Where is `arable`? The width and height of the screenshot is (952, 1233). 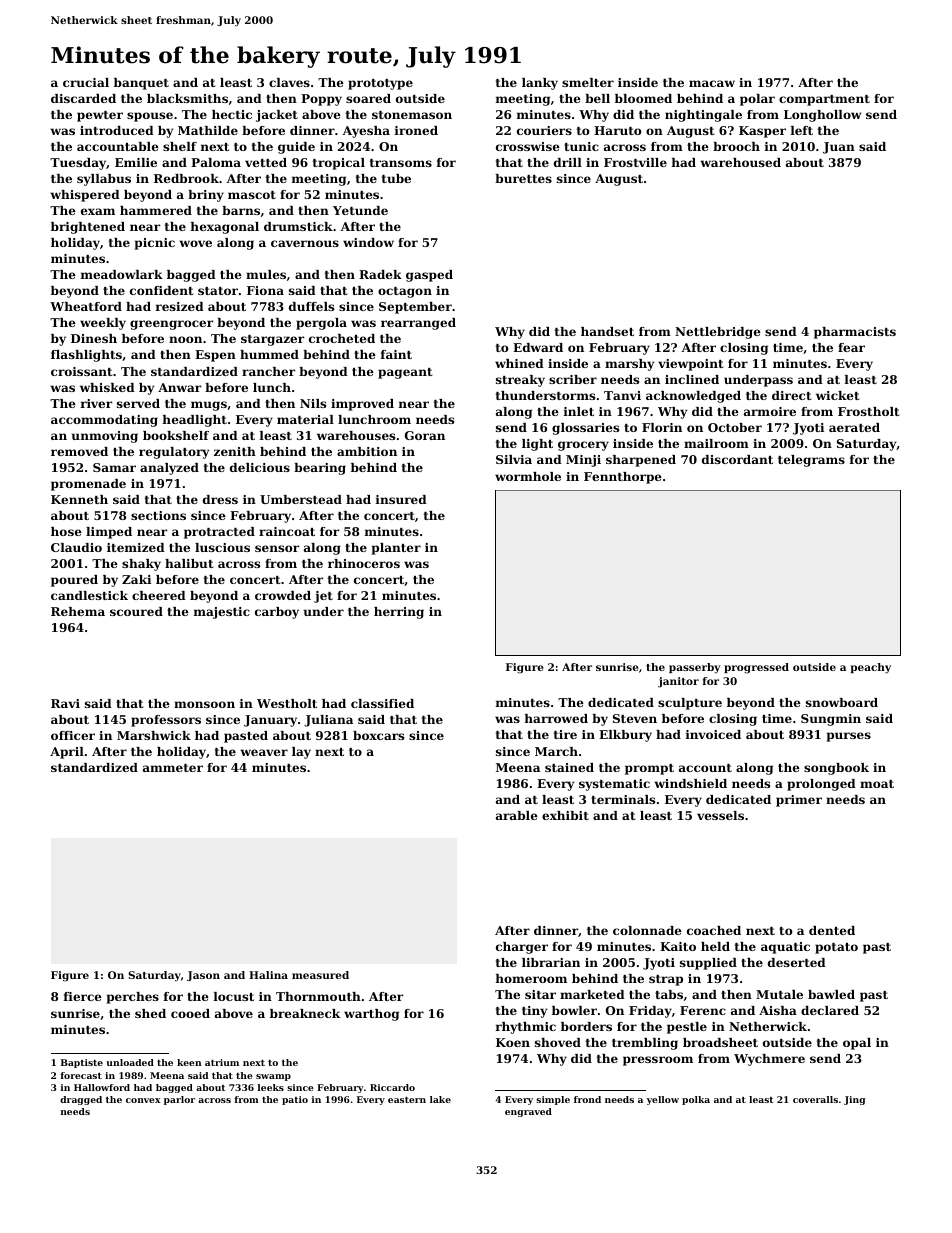 arable is located at coordinates (517, 815).
